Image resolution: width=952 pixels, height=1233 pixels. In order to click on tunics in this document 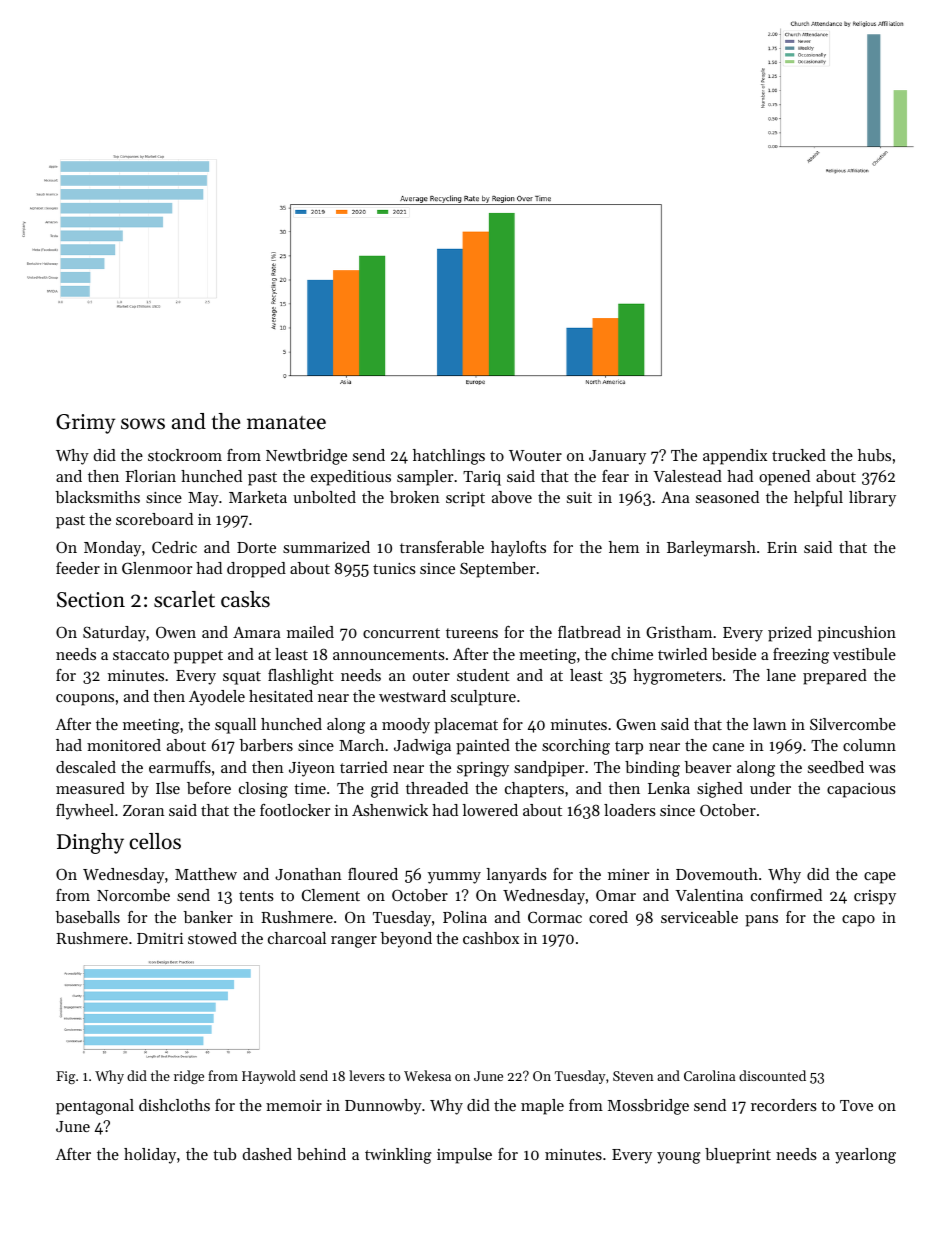, I will do `click(394, 568)`.
